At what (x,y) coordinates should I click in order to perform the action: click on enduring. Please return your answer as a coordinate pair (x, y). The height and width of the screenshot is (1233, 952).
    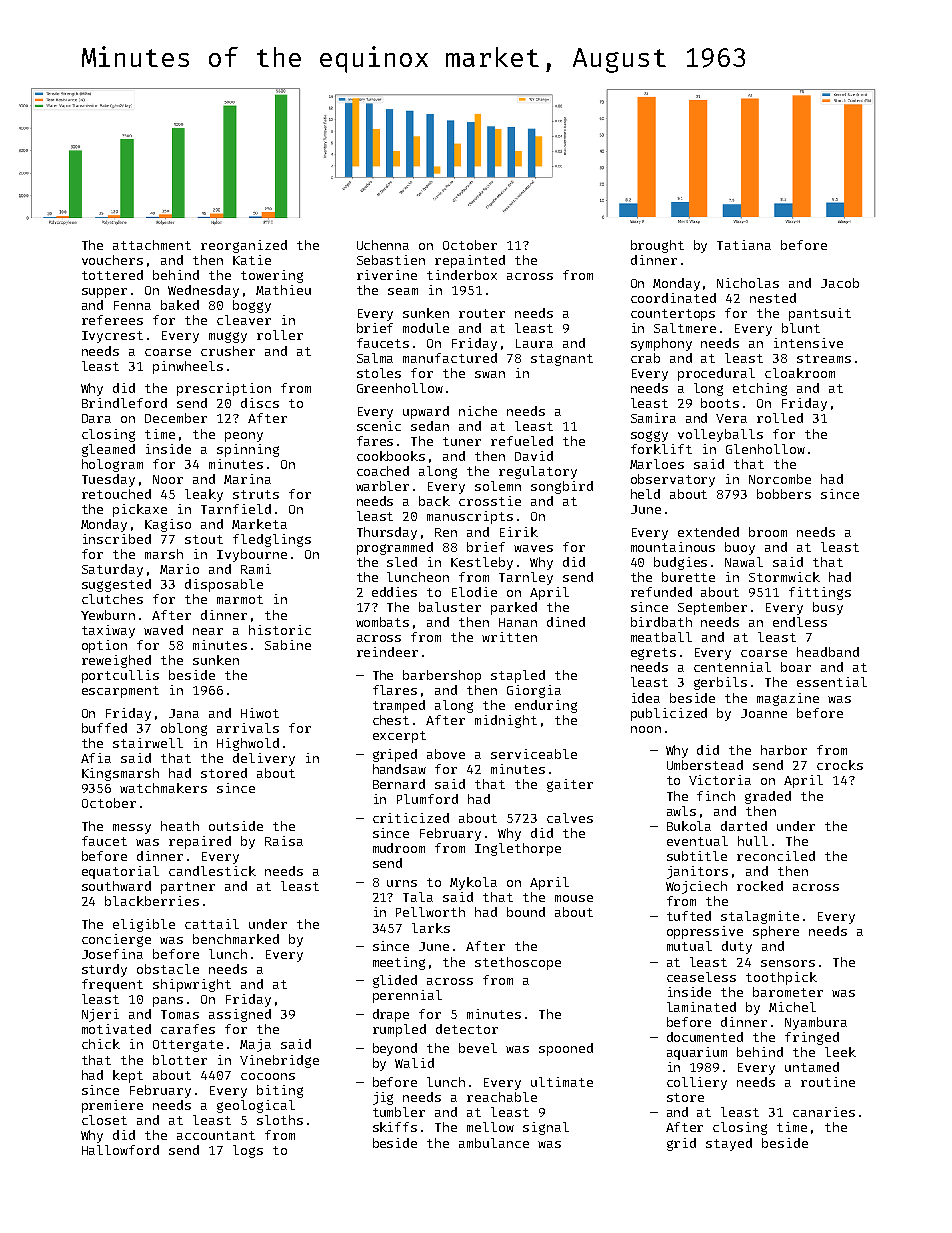
    Looking at the image, I should click on (546, 706).
